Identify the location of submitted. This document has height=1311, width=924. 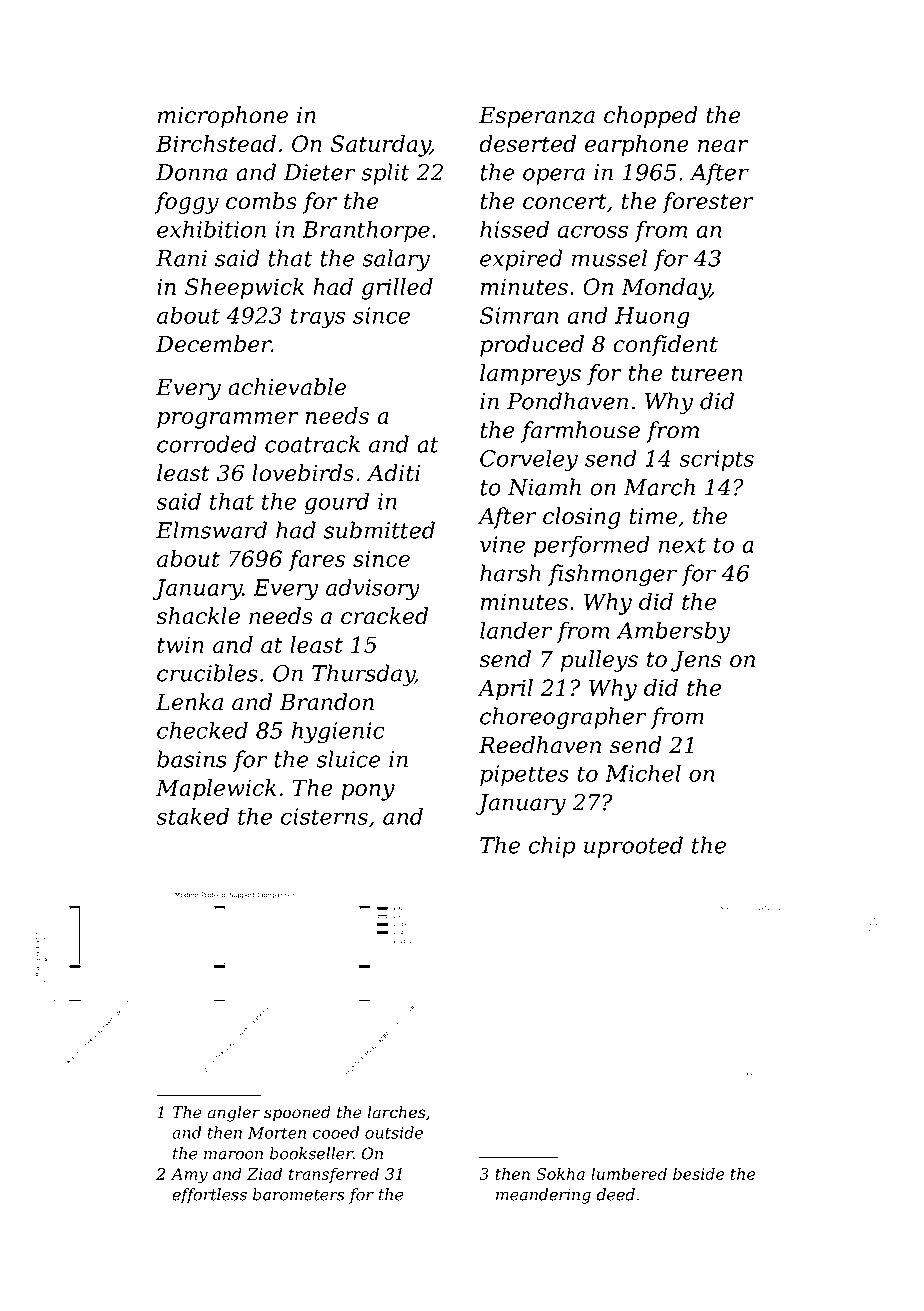
(379, 530).
